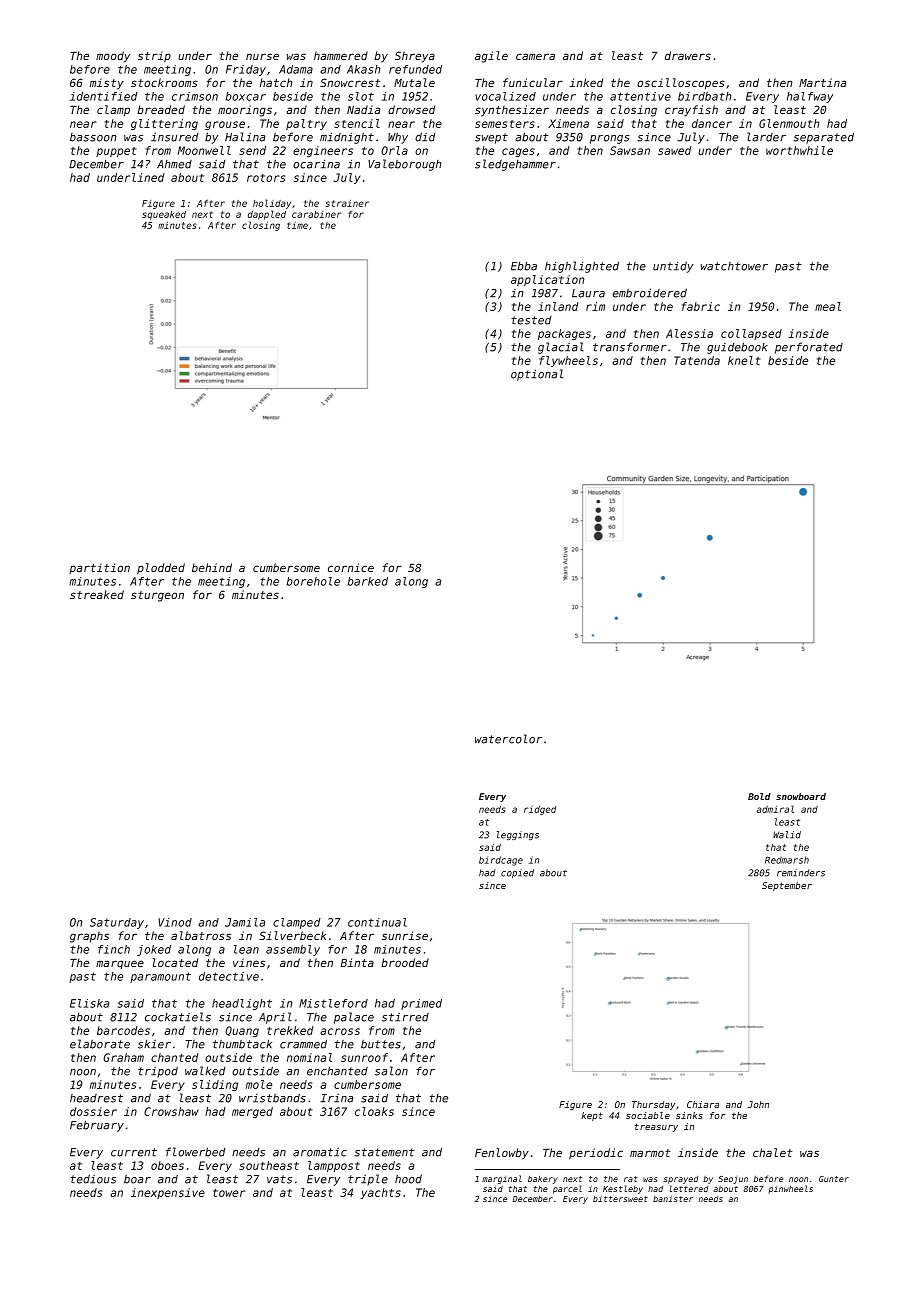 Image resolution: width=924 pixels, height=1308 pixels. I want to click on John, so click(758, 1104).
